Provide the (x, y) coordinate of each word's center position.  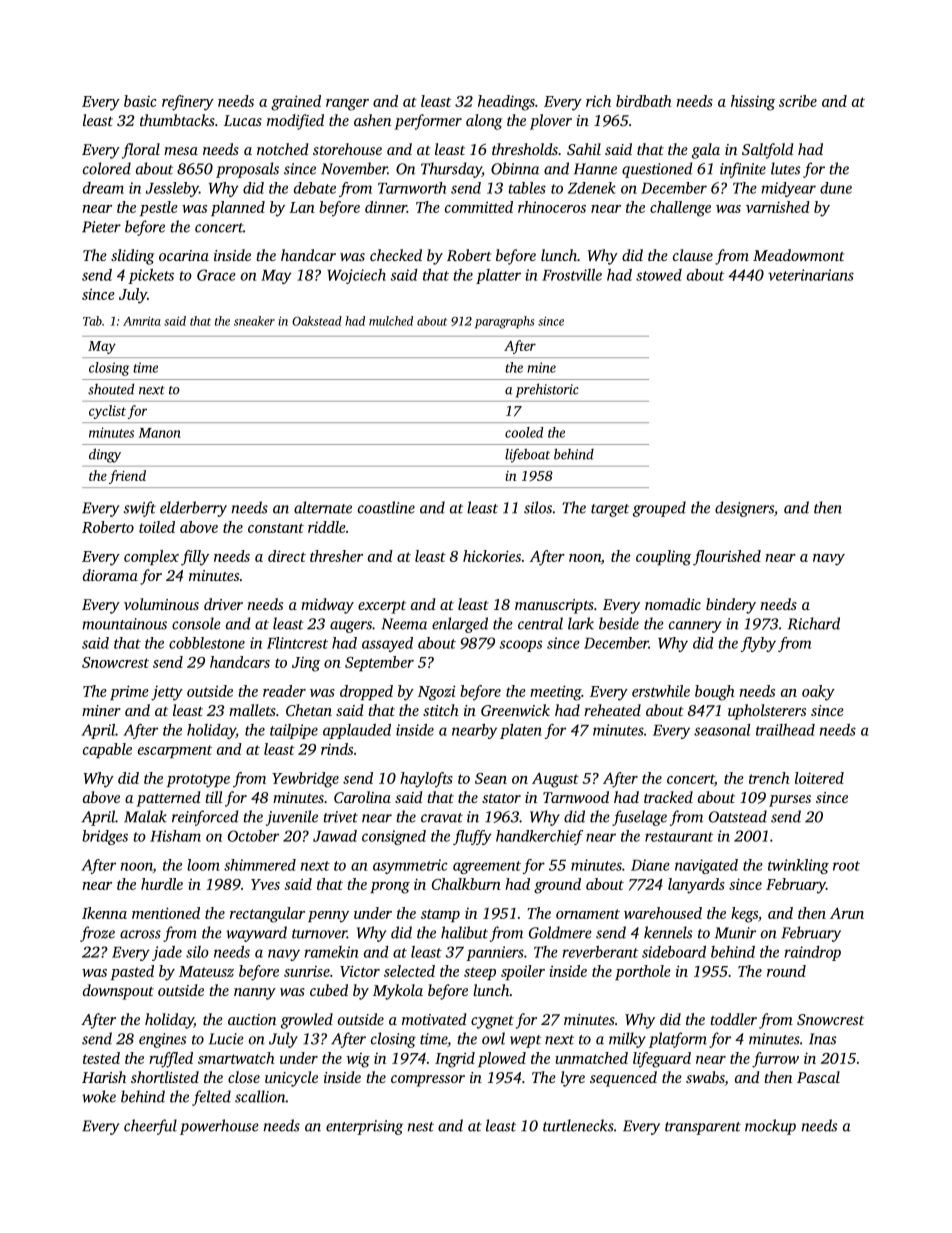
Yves (265, 884)
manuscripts (554, 606)
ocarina (184, 255)
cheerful (150, 1127)
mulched (391, 321)
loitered (819, 778)
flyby (758, 644)
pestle (159, 208)
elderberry (193, 509)
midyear (788, 189)
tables (527, 188)
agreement (487, 867)
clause (693, 255)
